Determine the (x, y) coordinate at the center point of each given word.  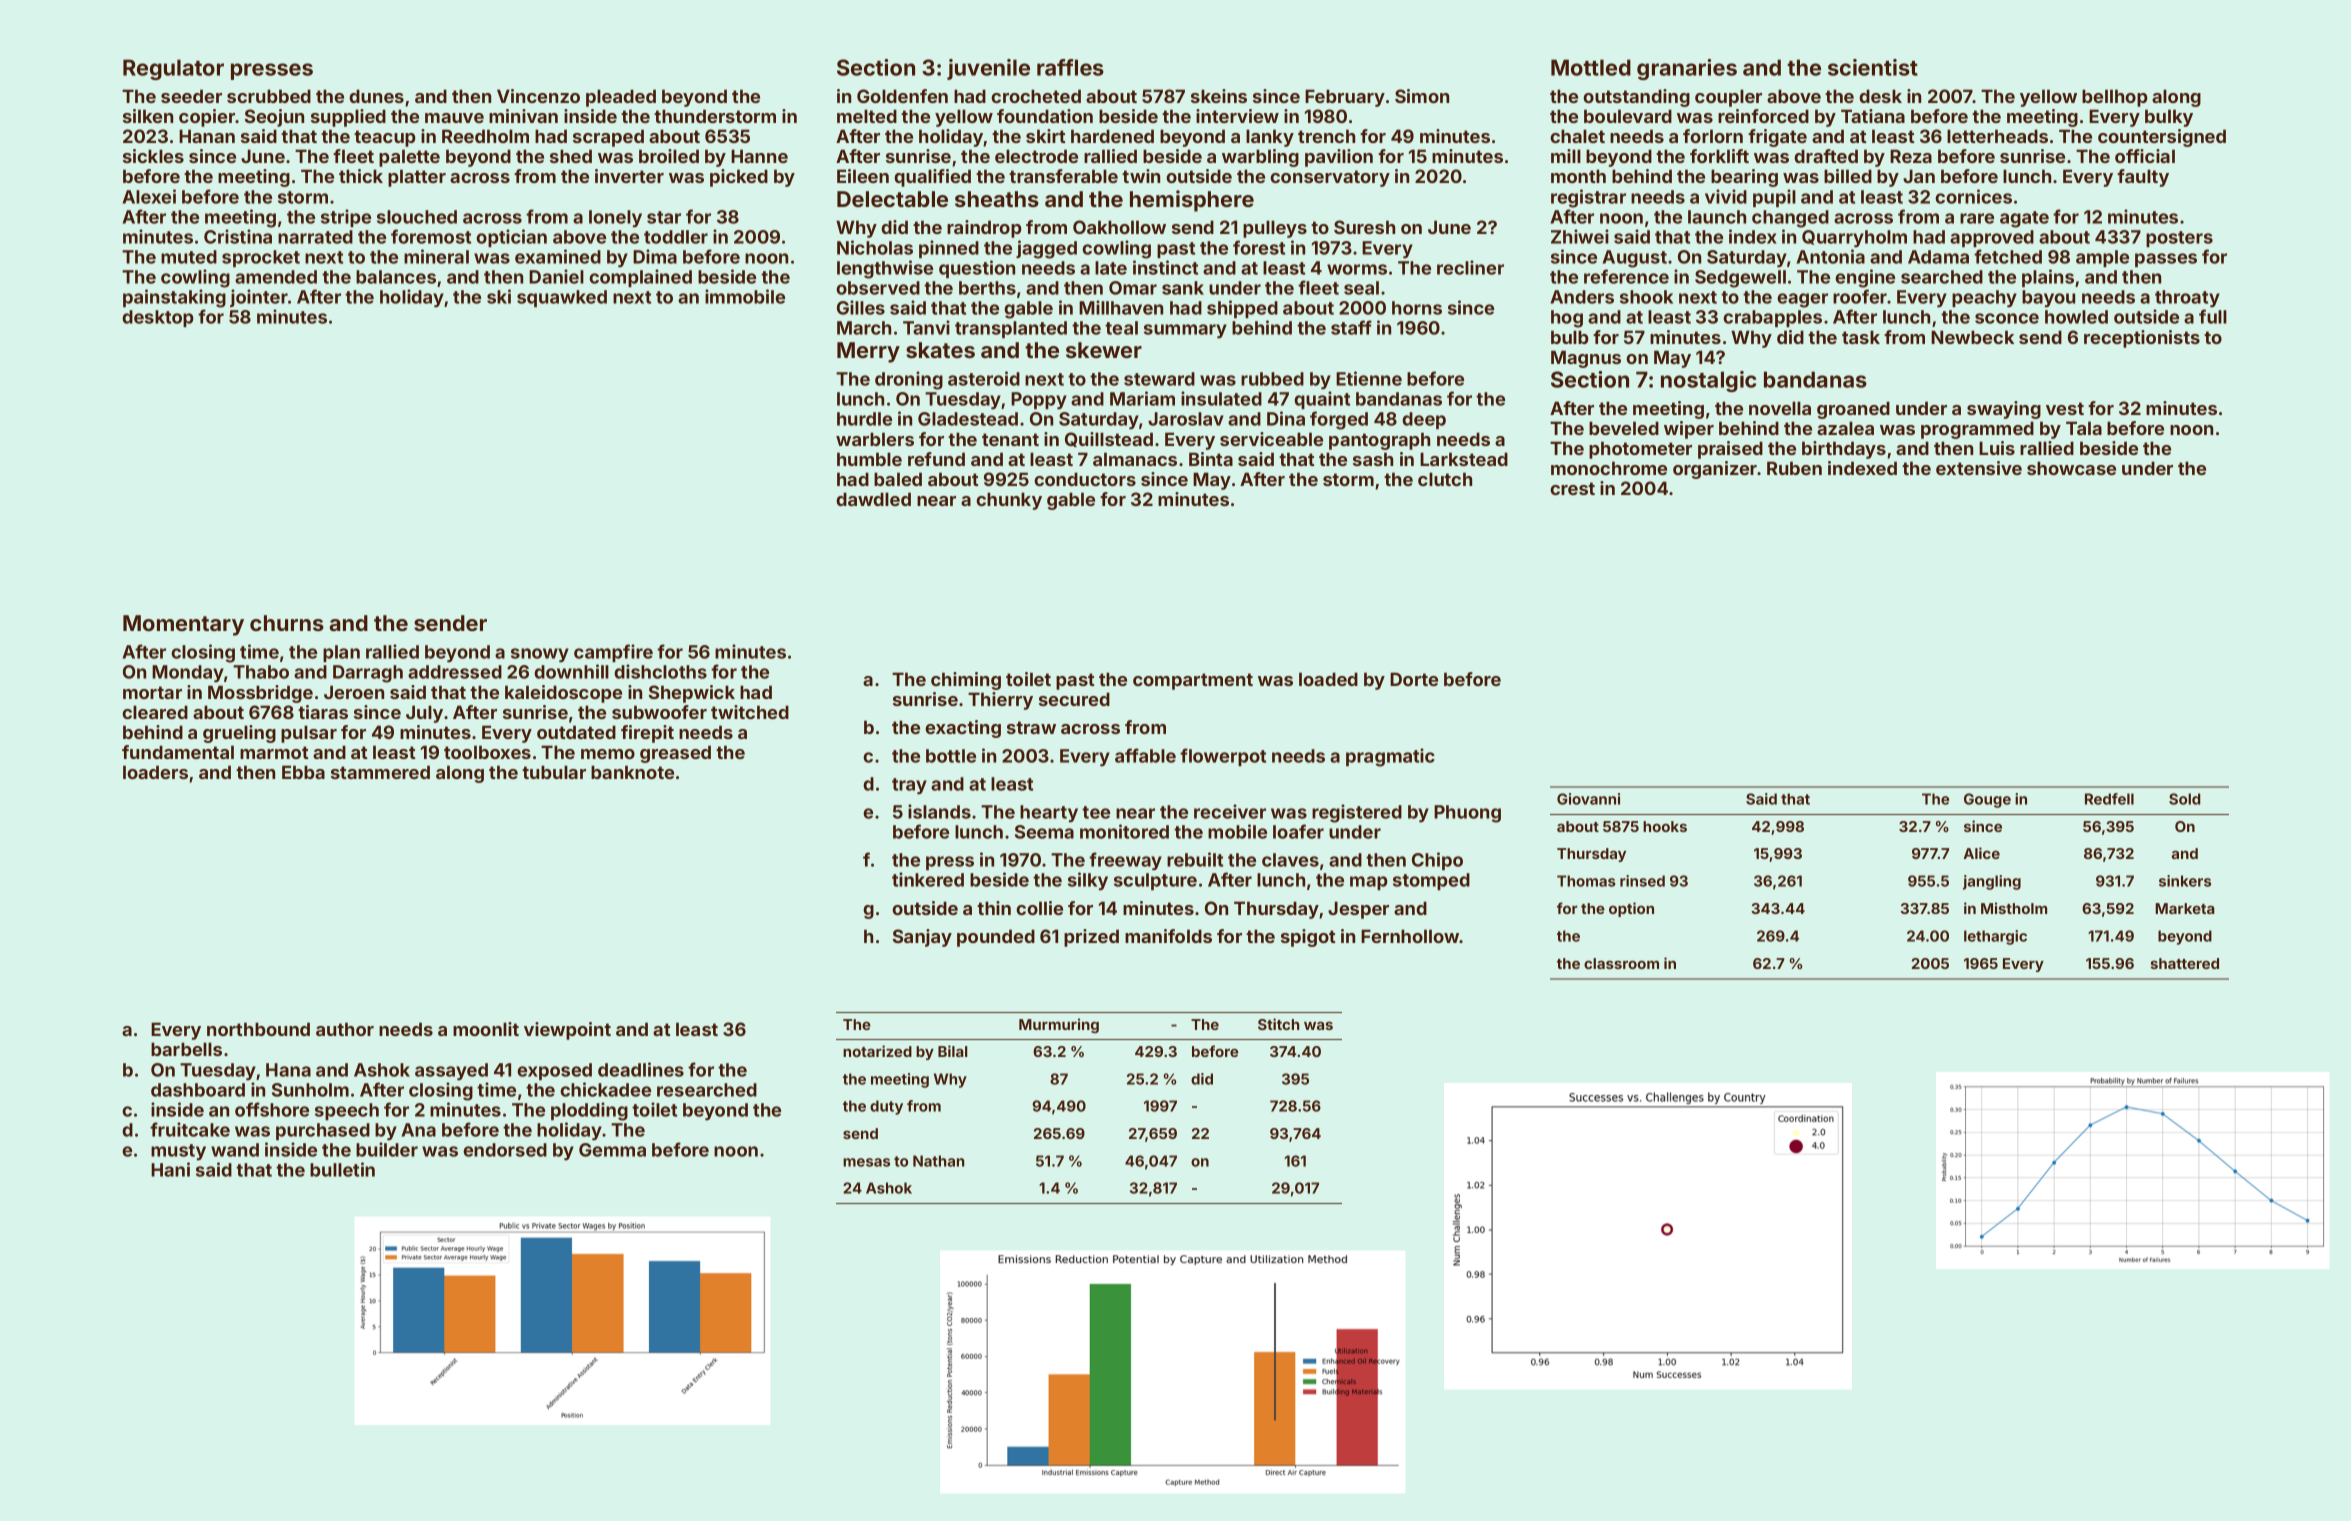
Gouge (1987, 800)
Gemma (612, 1150)
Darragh (368, 674)
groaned (1853, 410)
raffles (1070, 67)
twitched (750, 712)
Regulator (173, 69)
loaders (155, 772)
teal (1121, 328)
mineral (436, 256)
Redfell (2109, 799)
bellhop (2115, 98)
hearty (1049, 814)
